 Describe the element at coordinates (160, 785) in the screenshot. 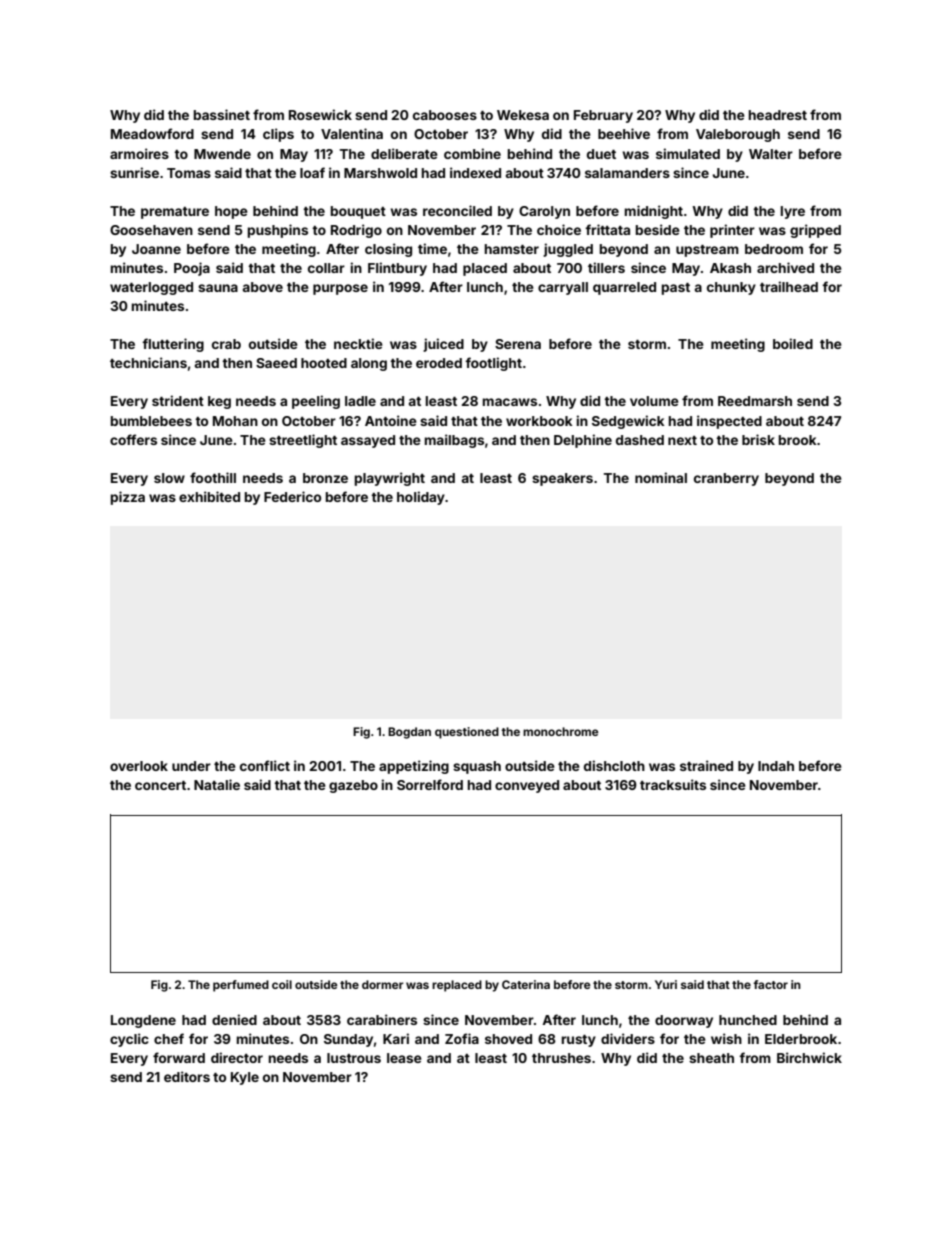

I see `concert` at that location.
